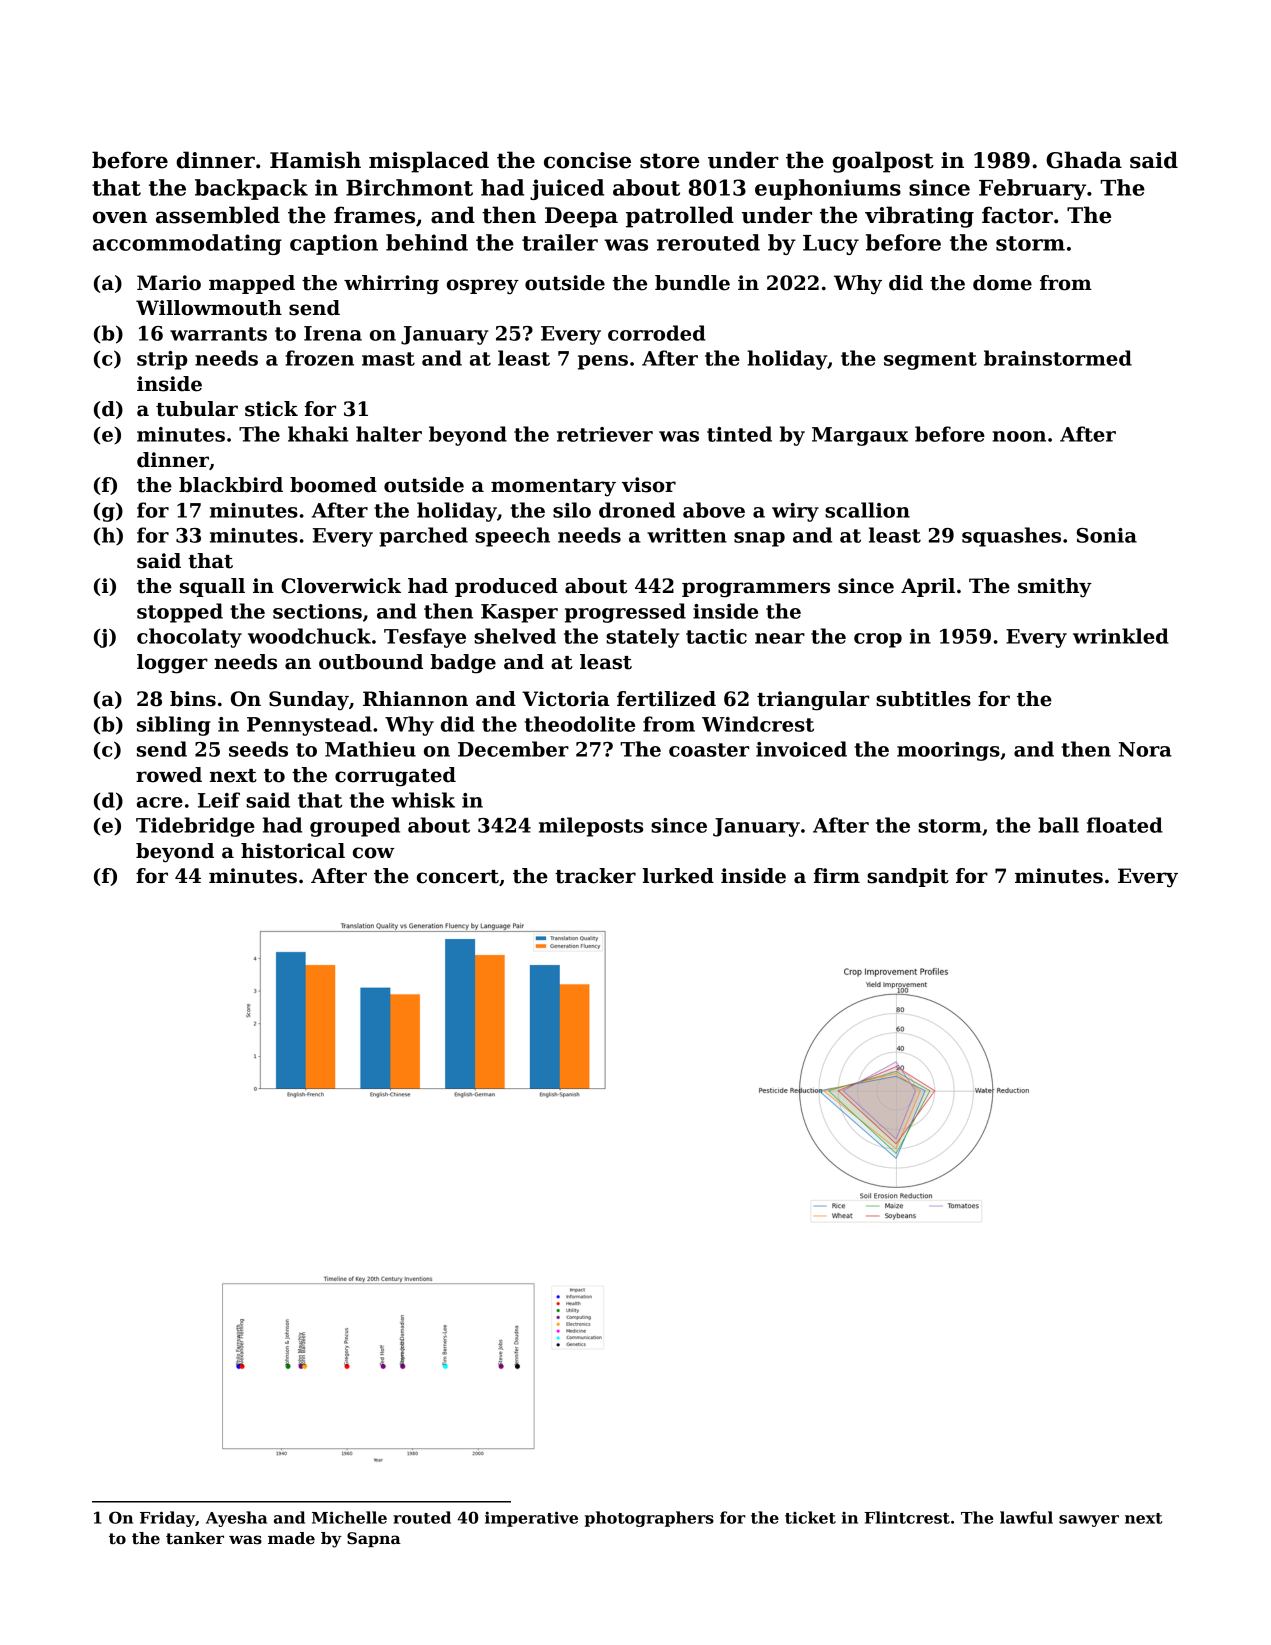  I want to click on Mario, so click(169, 283).
